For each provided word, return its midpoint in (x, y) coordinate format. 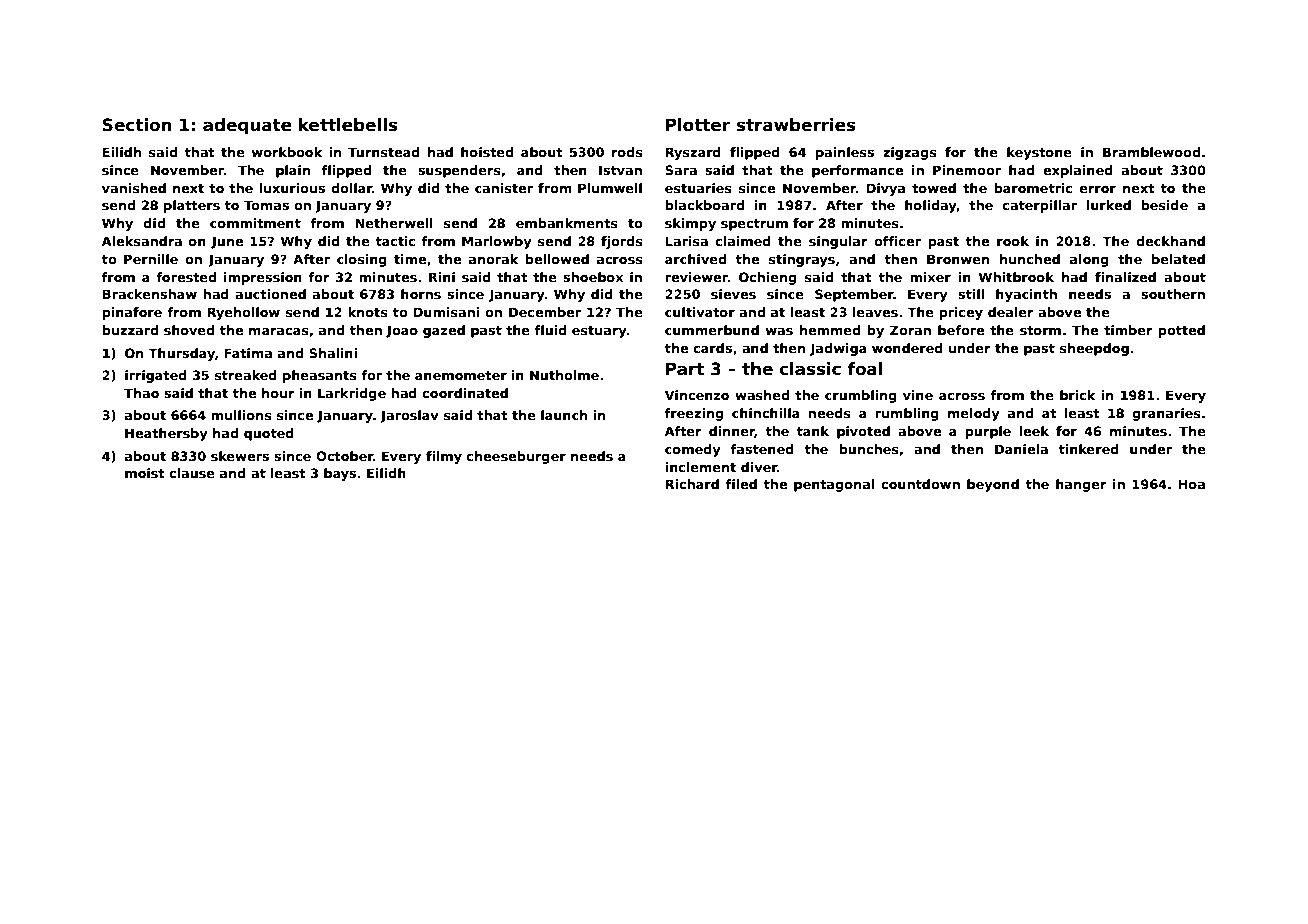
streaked (246, 375)
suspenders (459, 171)
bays (340, 474)
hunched (1030, 259)
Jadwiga (838, 349)
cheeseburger (516, 457)
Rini (442, 277)
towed (934, 188)
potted (1181, 331)
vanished (134, 188)
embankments (567, 223)
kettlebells (348, 125)
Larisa (686, 241)
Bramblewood (1151, 152)
